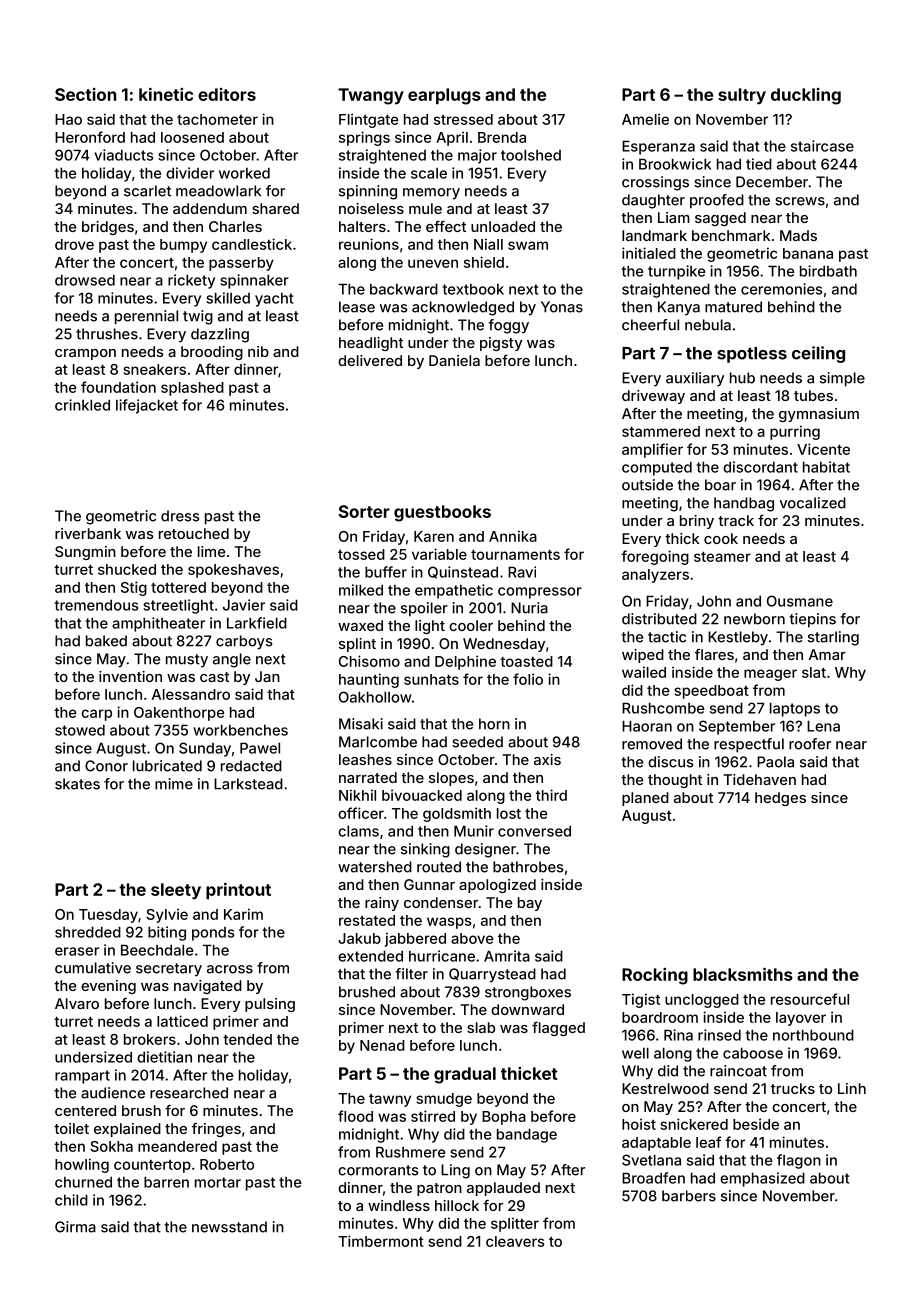 The width and height of the screenshot is (924, 1308). What do you see at coordinates (238, 891) in the screenshot?
I see `printout` at bounding box center [238, 891].
